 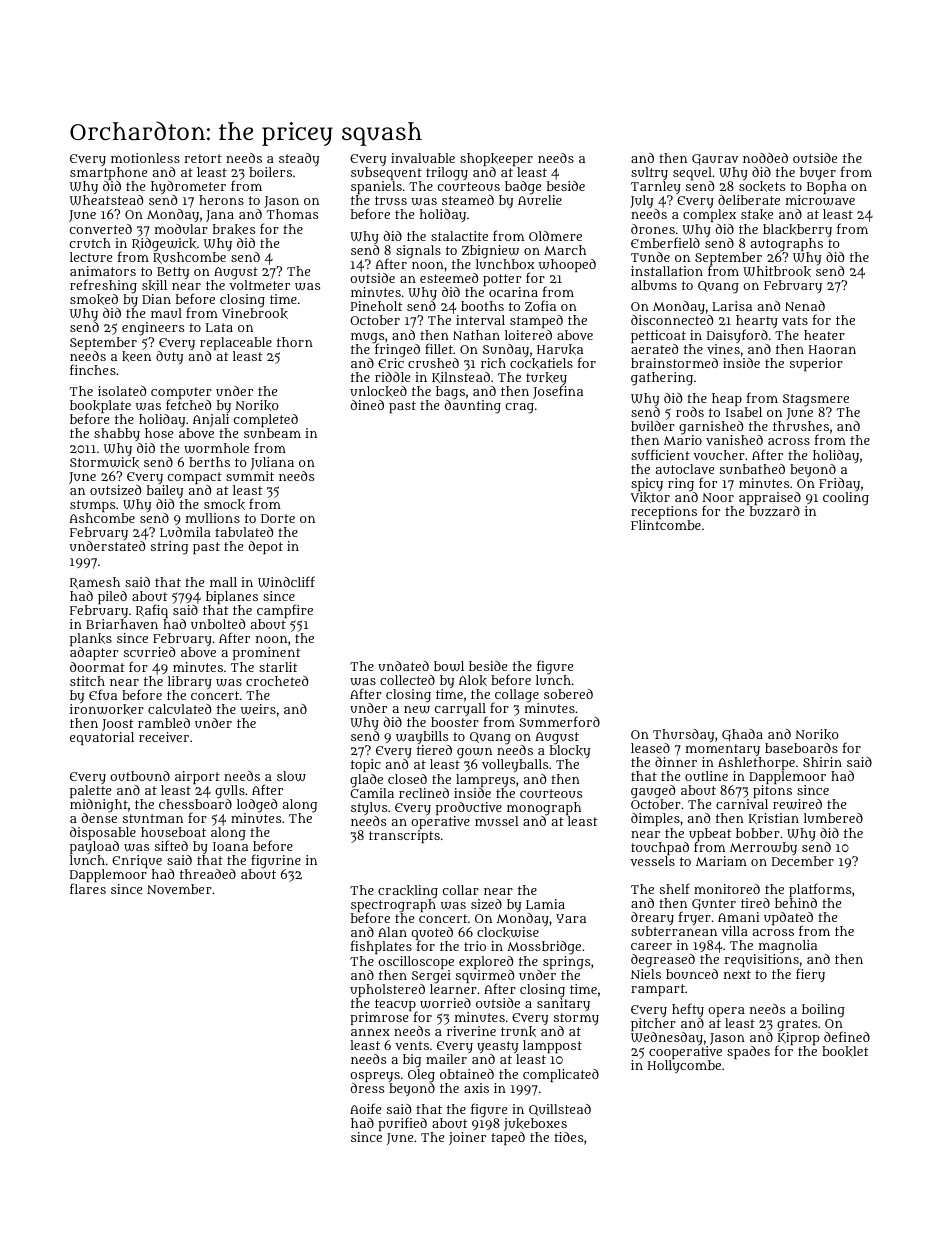 I want to click on Nathan, so click(x=476, y=335).
